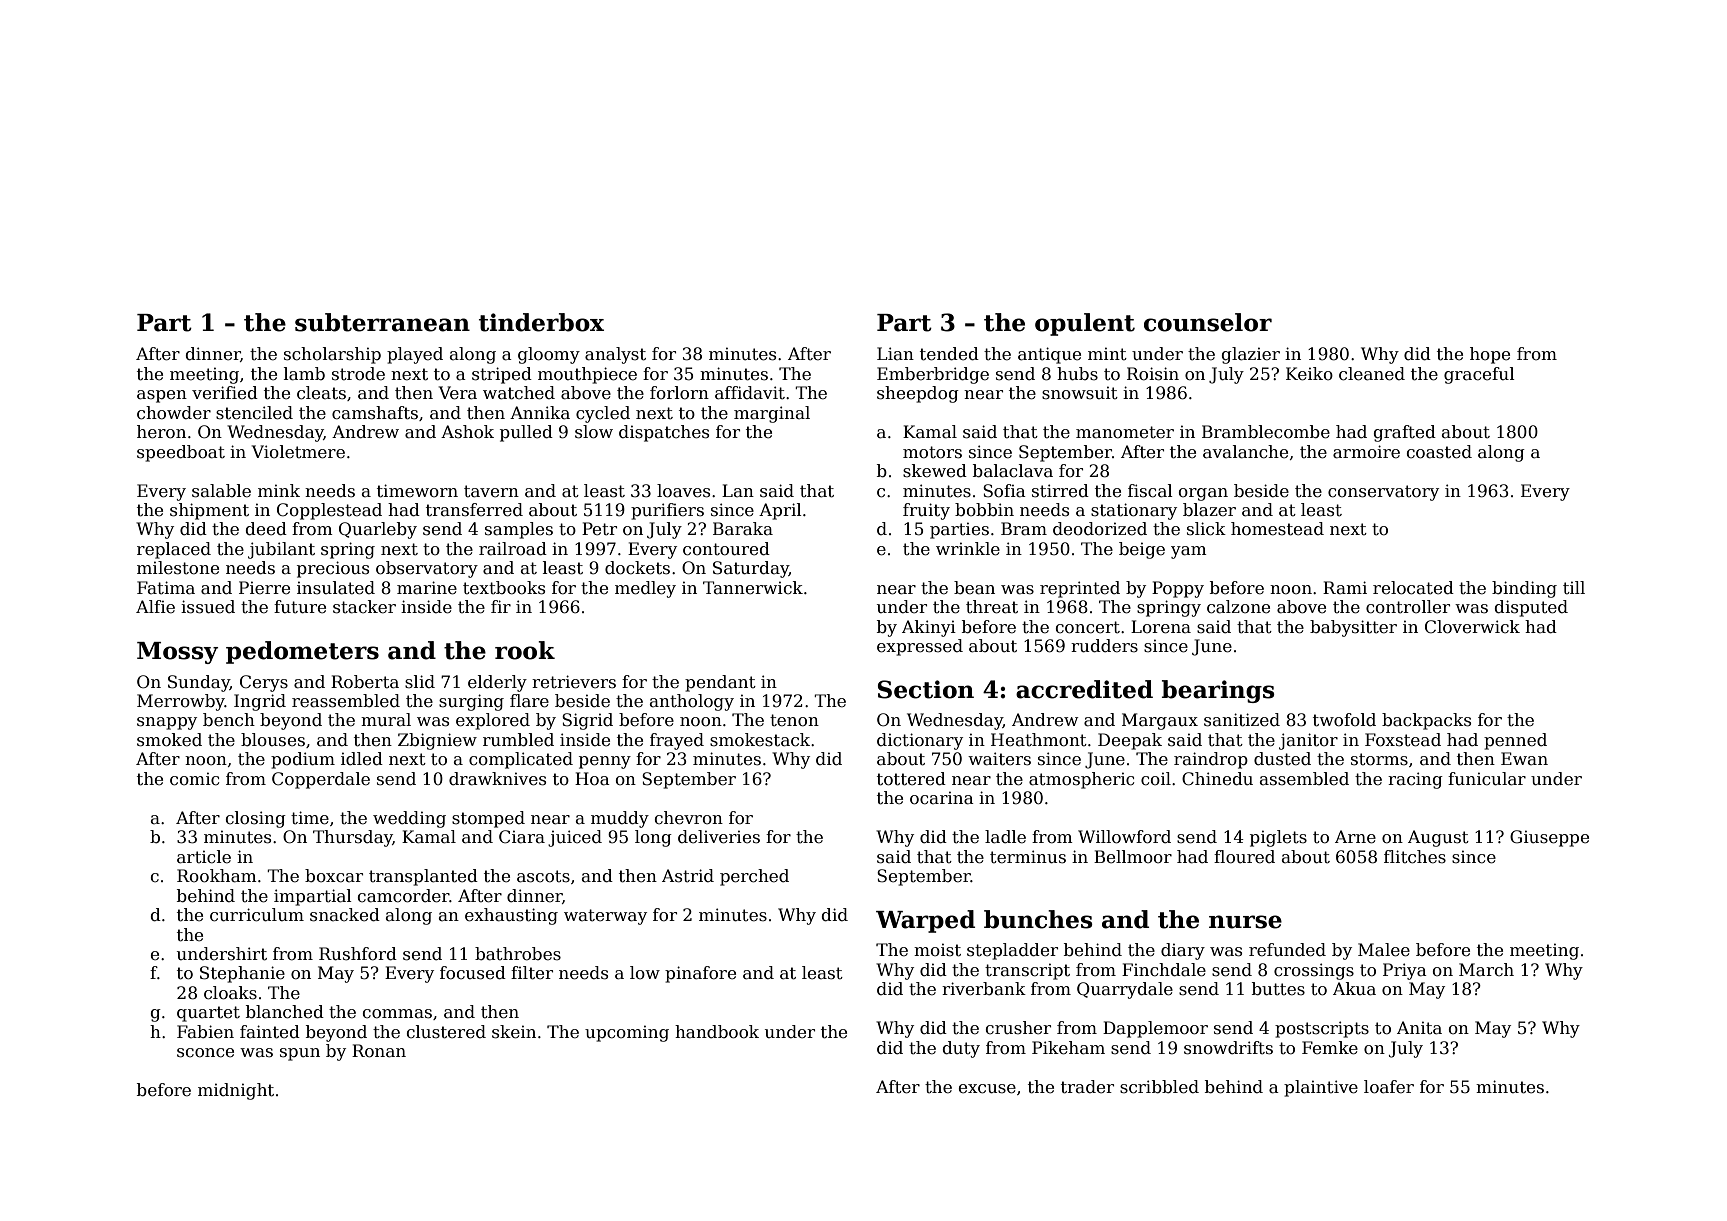  What do you see at coordinates (754, 877) in the document?
I see `perched` at bounding box center [754, 877].
